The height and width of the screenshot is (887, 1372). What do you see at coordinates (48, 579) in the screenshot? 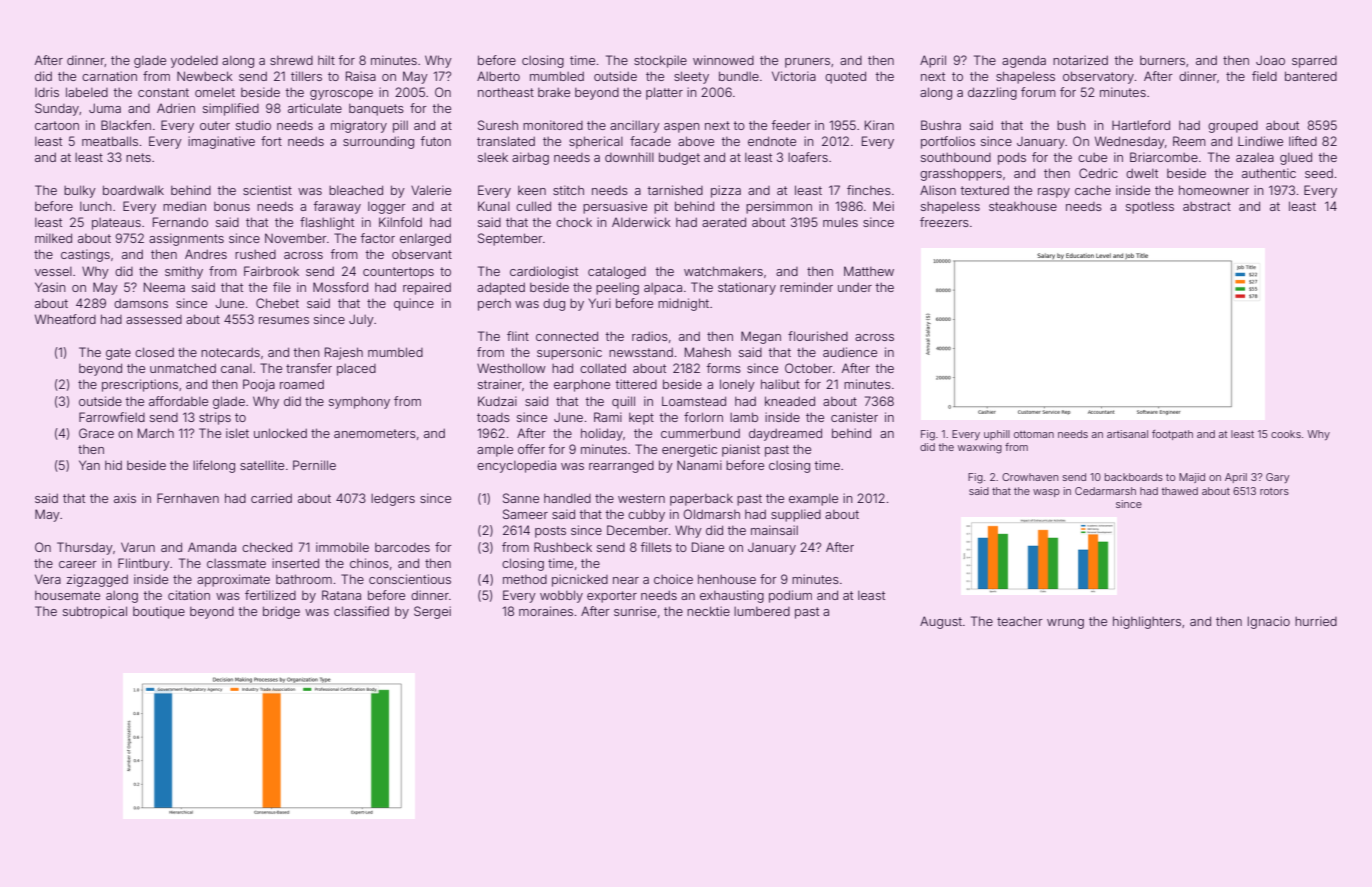
I see `Vera` at bounding box center [48, 579].
